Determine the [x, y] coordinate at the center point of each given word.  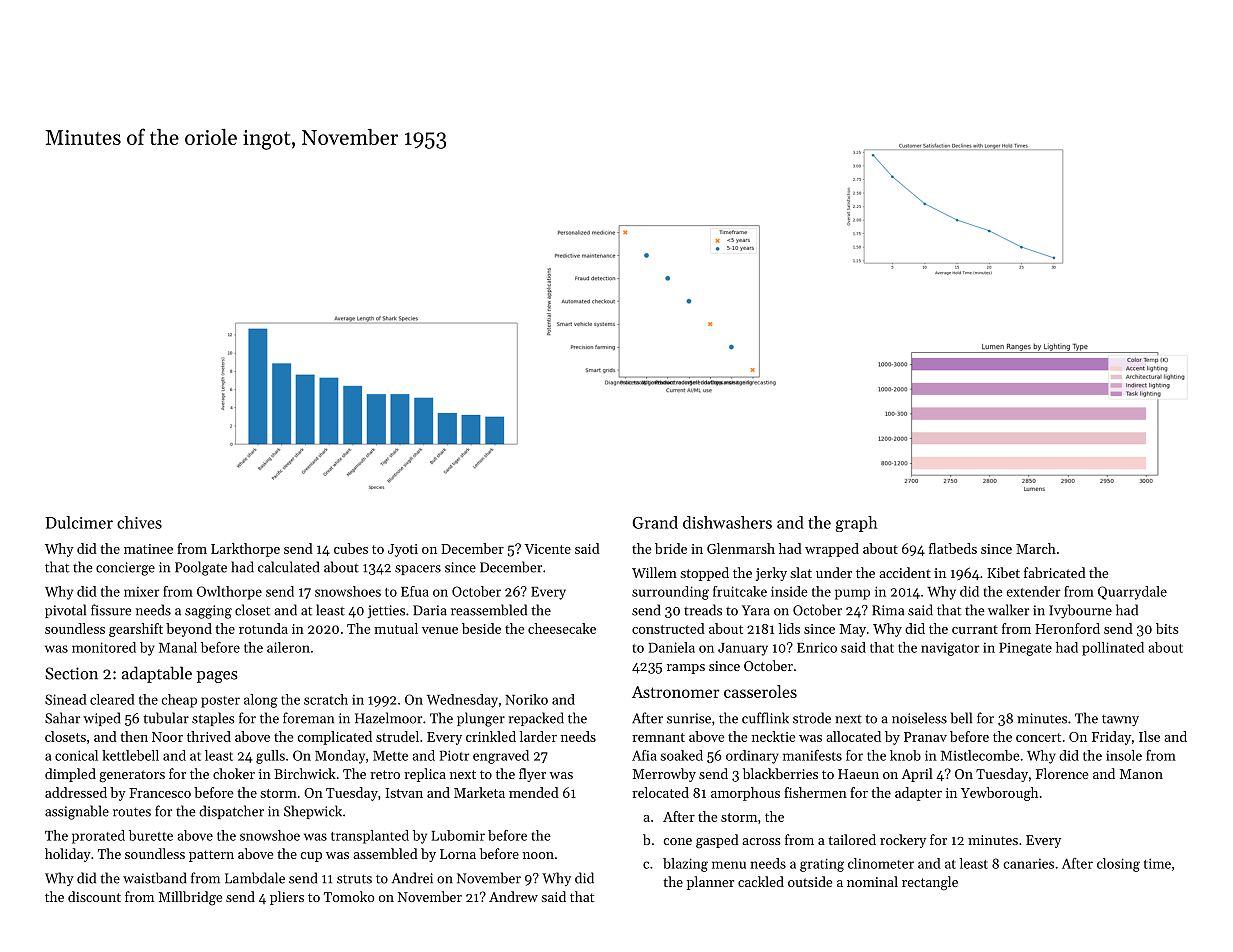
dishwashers [727, 522]
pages [217, 677]
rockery [903, 841]
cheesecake [562, 628]
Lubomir [458, 835]
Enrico [817, 647]
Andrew [513, 896]
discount [94, 896]
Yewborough [999, 794]
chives [139, 522]
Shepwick [313, 812]
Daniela [672, 647]
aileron [288, 647]
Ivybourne [1080, 611]
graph [857, 524]
